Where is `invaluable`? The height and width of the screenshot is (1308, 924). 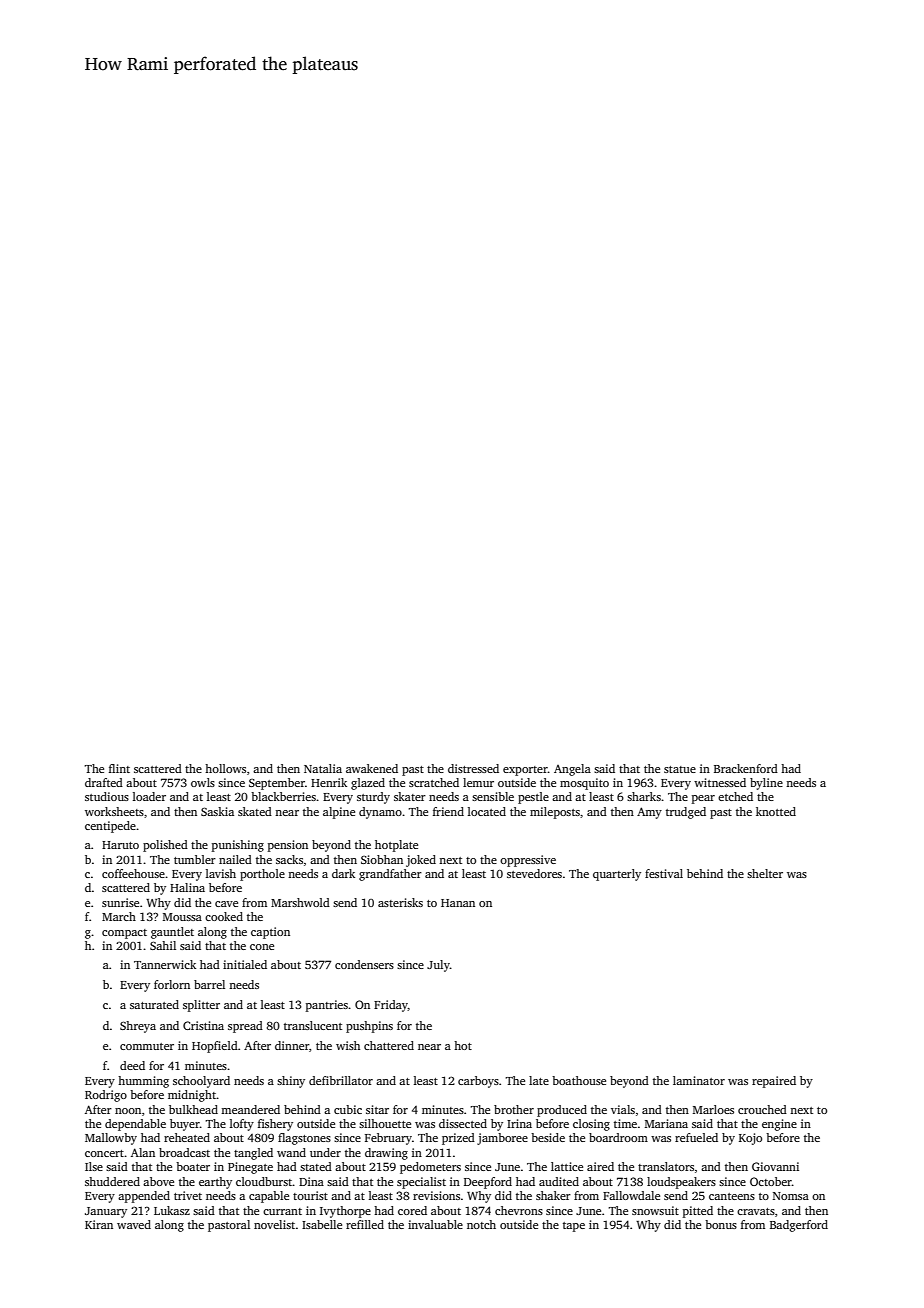
invaluable is located at coordinates (435, 1224).
